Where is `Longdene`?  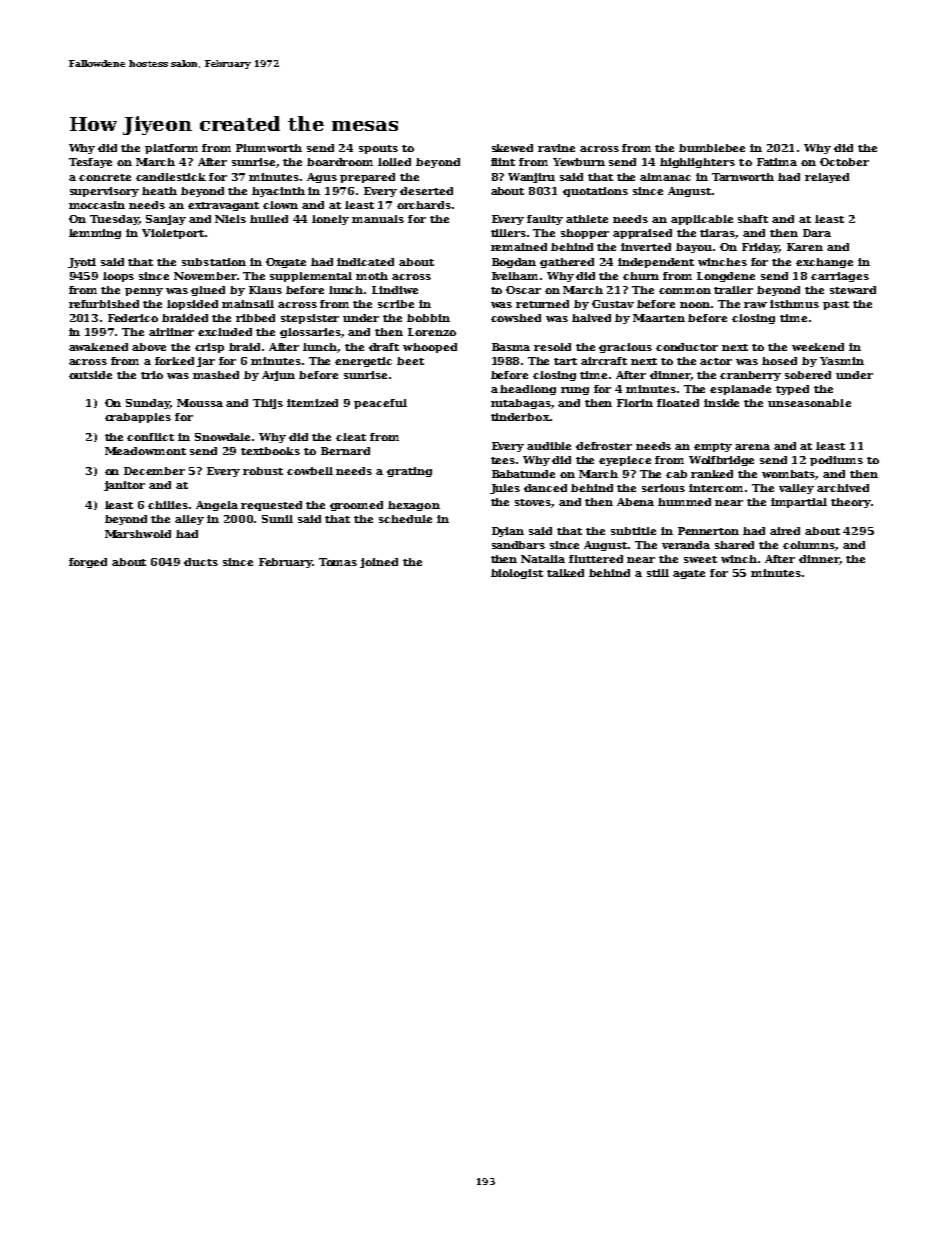 Longdene is located at coordinates (726, 277).
